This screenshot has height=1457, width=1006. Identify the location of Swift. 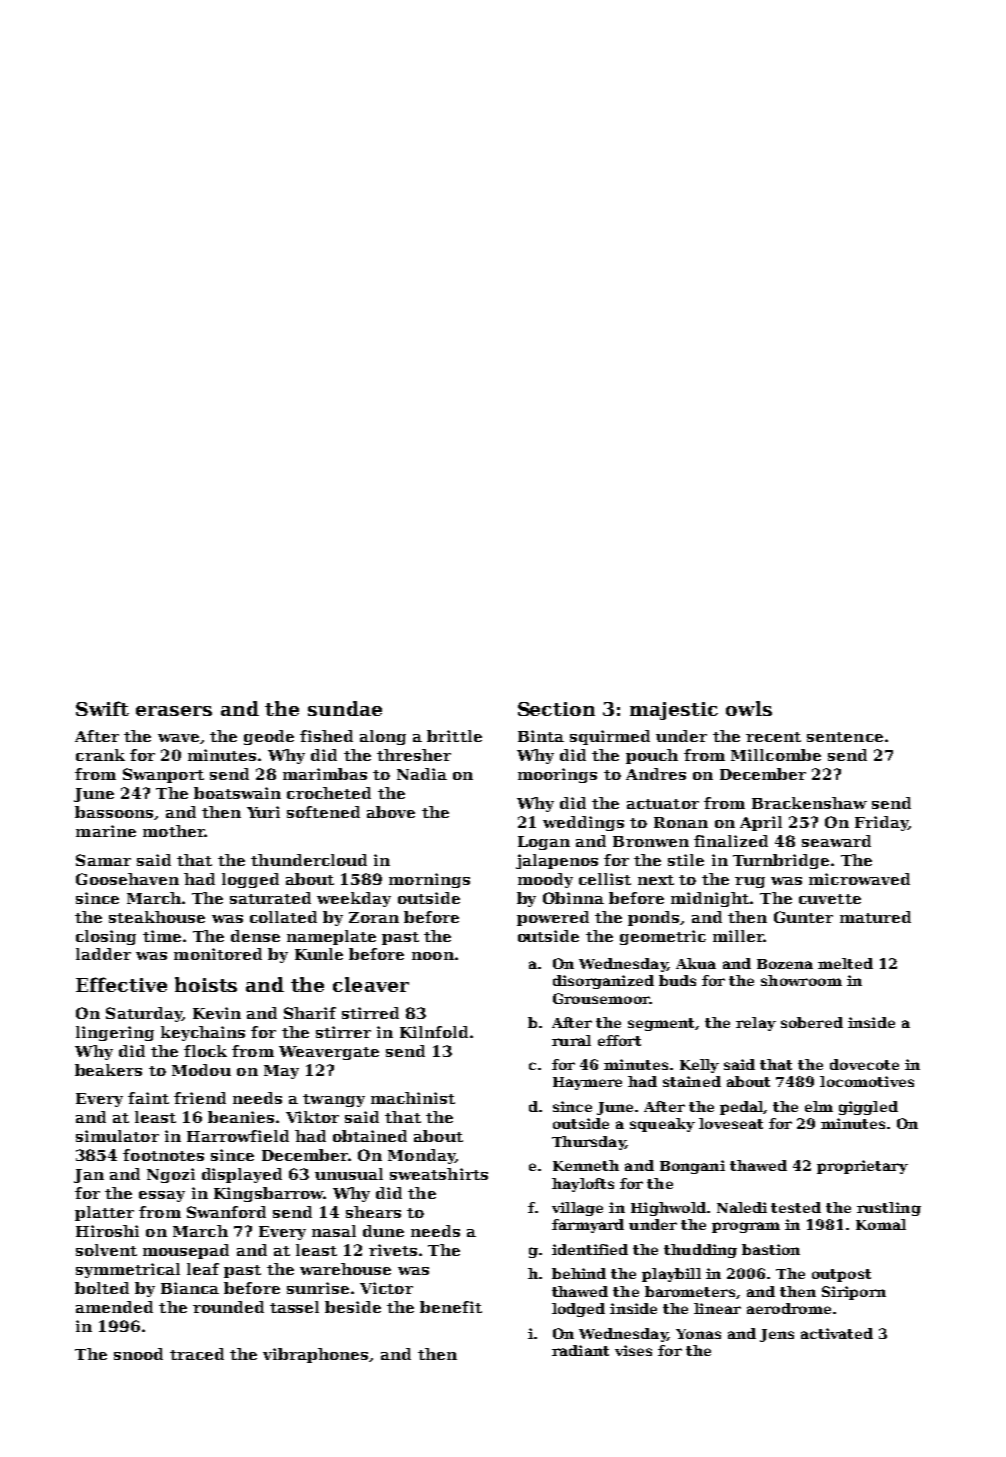
(102, 708).
